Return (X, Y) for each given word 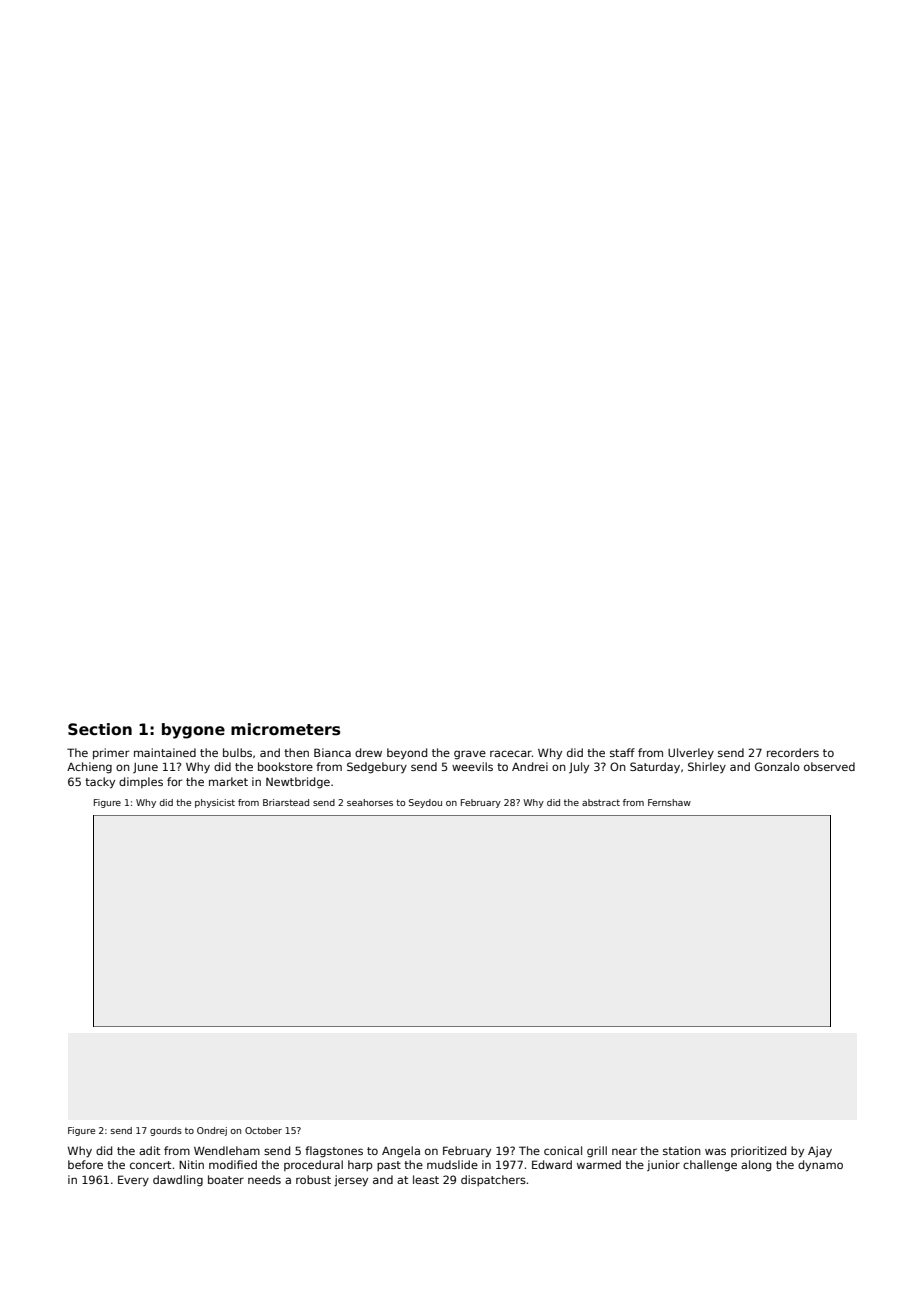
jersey (351, 1181)
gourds (166, 1131)
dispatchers (493, 1180)
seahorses (370, 802)
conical (563, 1150)
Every (133, 1180)
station (682, 1150)
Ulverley (691, 753)
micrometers (285, 729)
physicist (215, 803)
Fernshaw (669, 802)
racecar (511, 753)
